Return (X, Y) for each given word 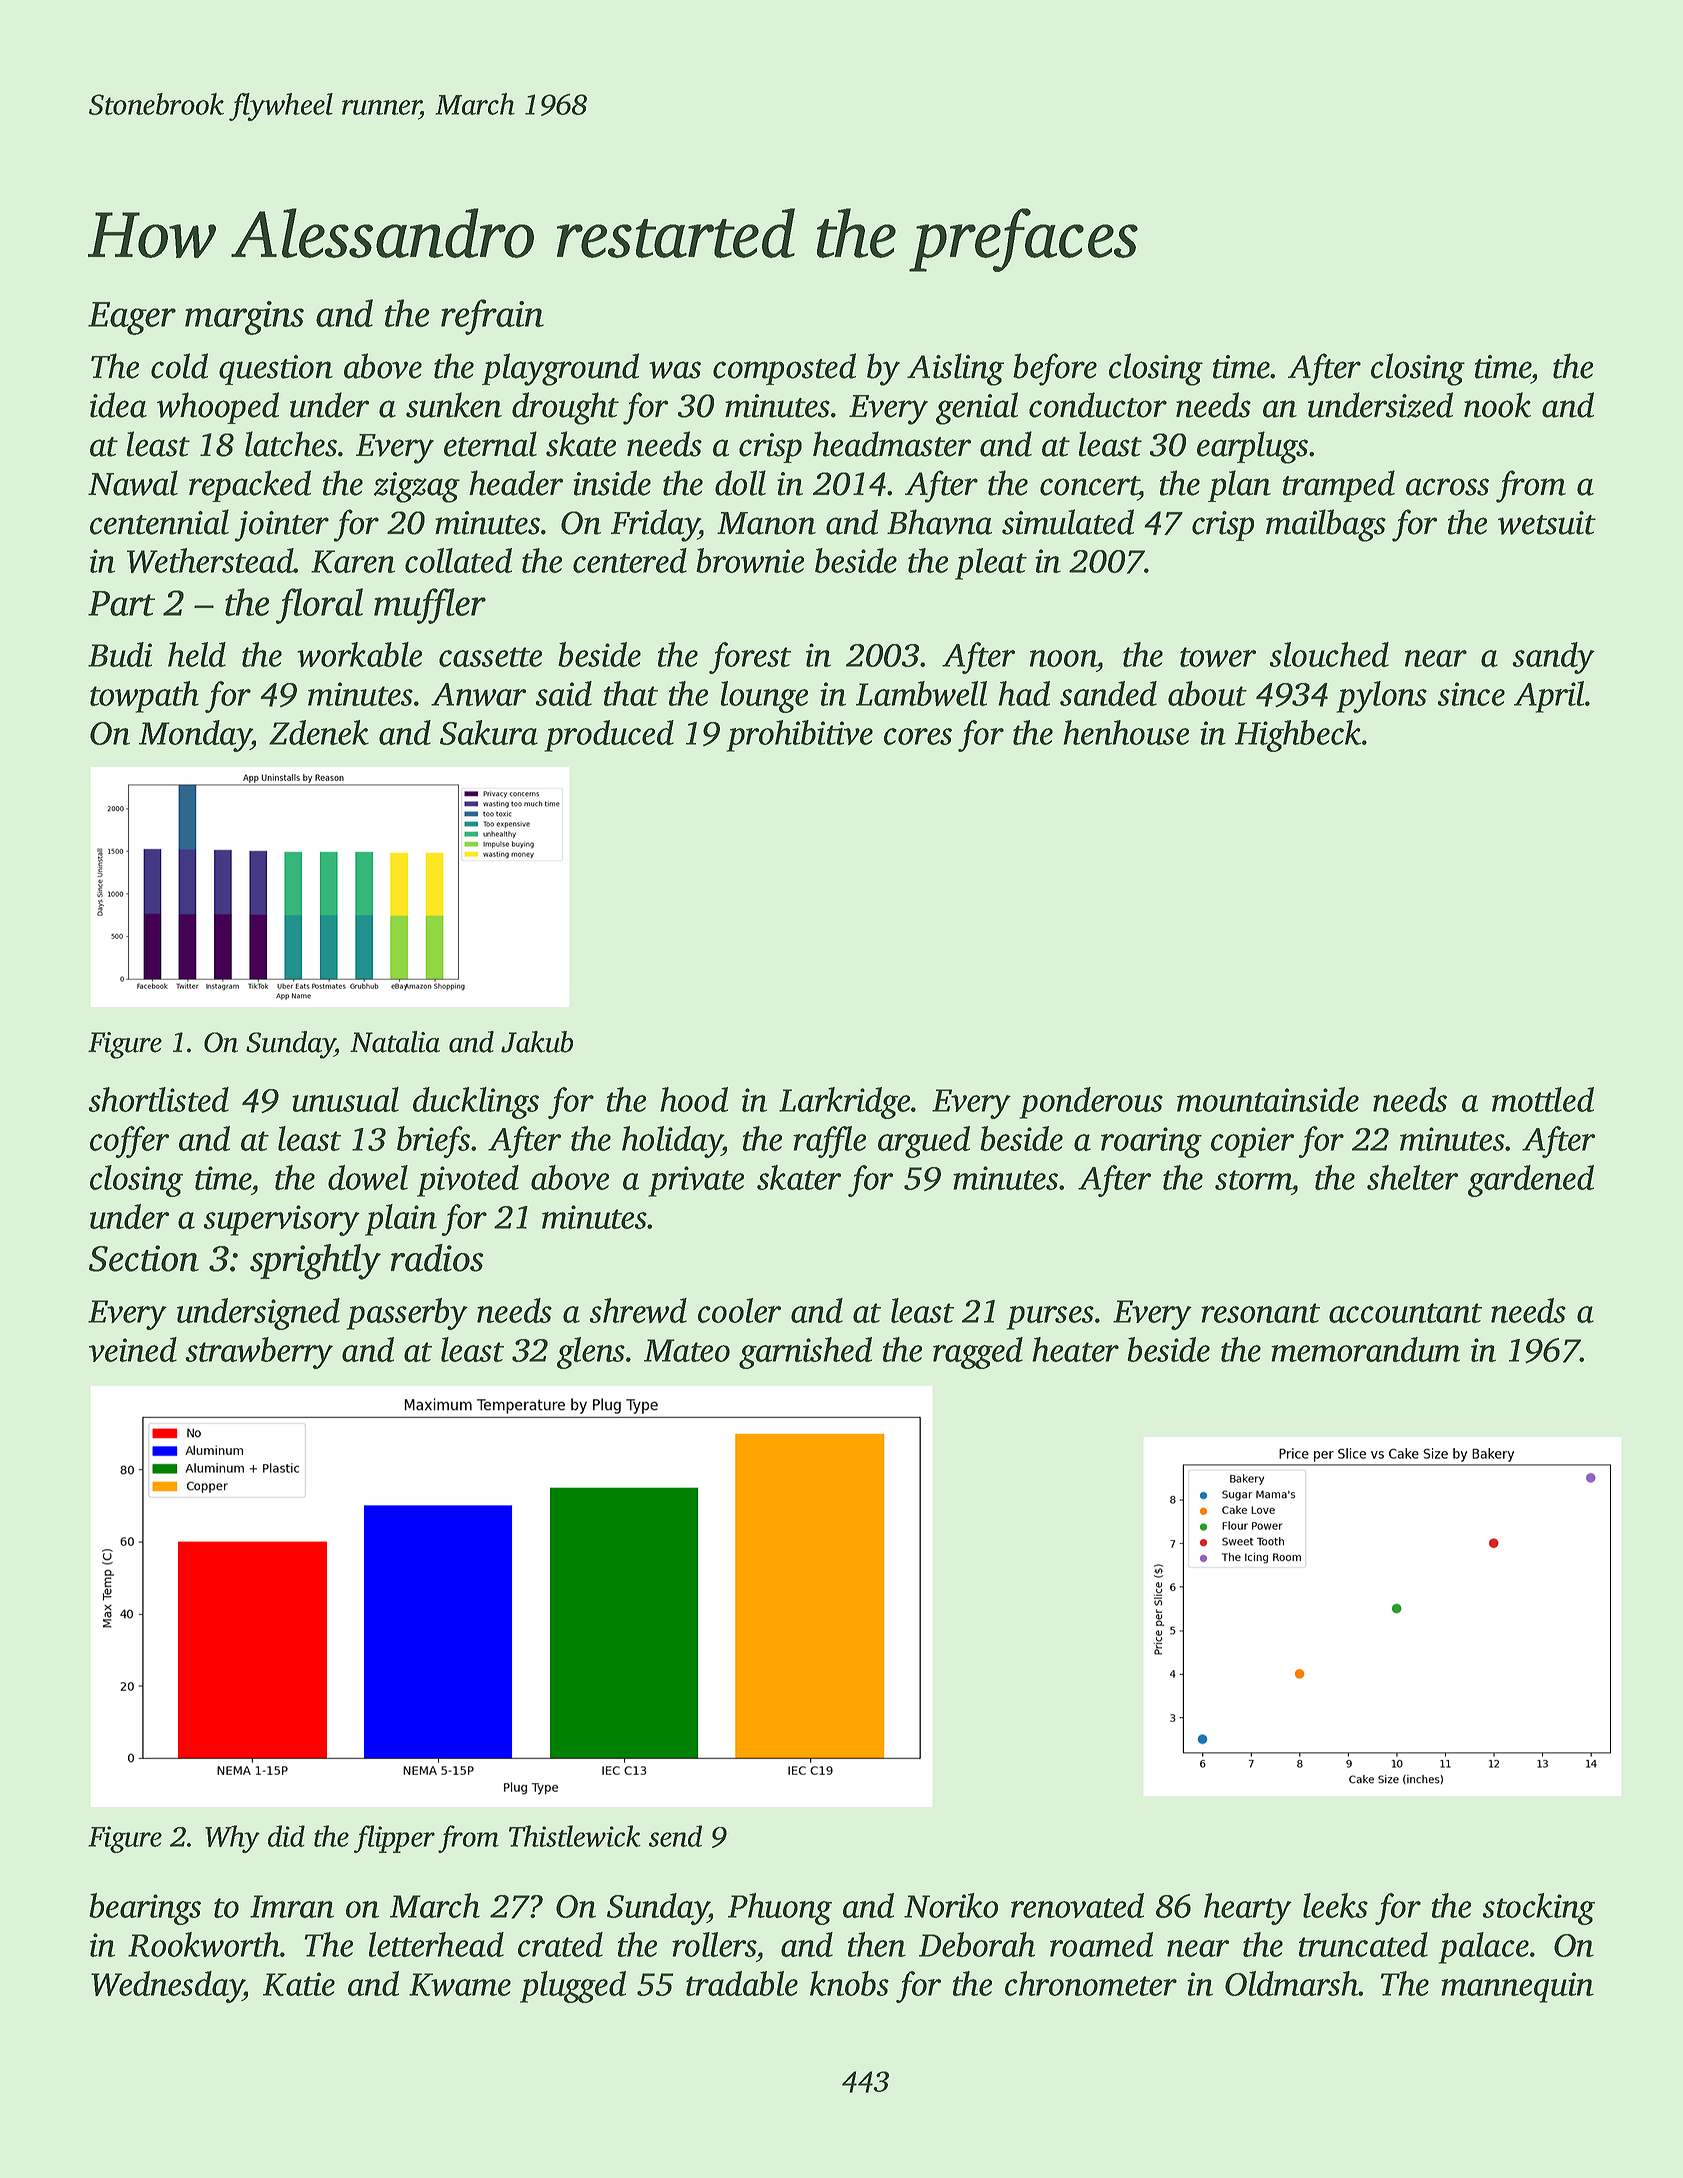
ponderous (1091, 1103)
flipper (394, 1839)
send (675, 1836)
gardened (1531, 1181)
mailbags (1326, 525)
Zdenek (319, 732)
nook (1497, 405)
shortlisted (158, 1099)
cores (918, 736)
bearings (145, 1909)
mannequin (1517, 1987)
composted (784, 369)
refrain (492, 317)
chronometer (1091, 1983)
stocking (1538, 1909)
